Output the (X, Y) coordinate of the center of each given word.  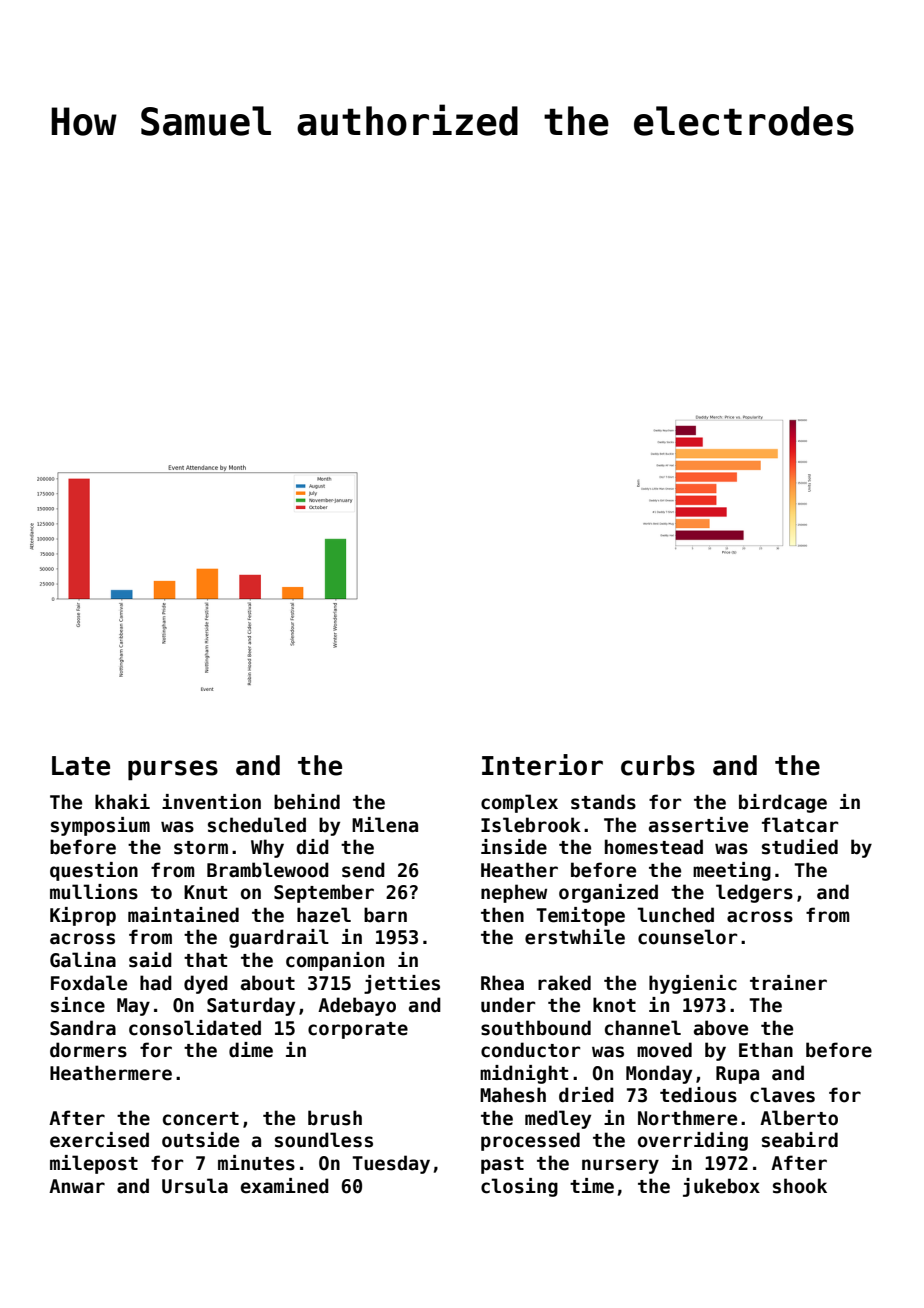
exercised (99, 1140)
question (94, 871)
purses (173, 770)
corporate (358, 1030)
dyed (206, 984)
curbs (658, 765)
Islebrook (531, 825)
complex (519, 803)
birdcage (783, 803)
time (592, 1186)
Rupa (737, 1075)
